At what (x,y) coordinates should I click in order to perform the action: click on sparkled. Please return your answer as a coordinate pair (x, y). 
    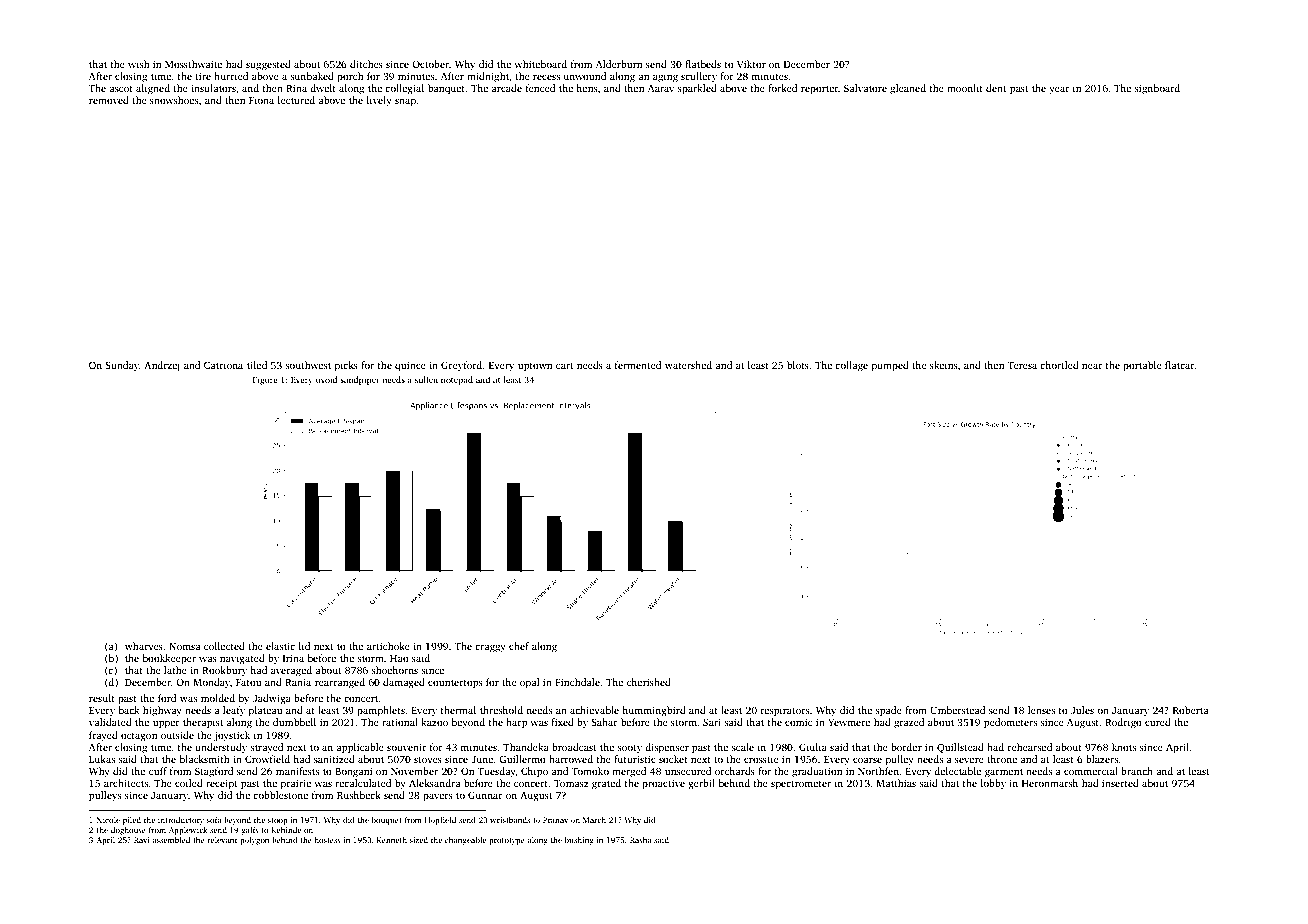
    Looking at the image, I should click on (697, 89).
